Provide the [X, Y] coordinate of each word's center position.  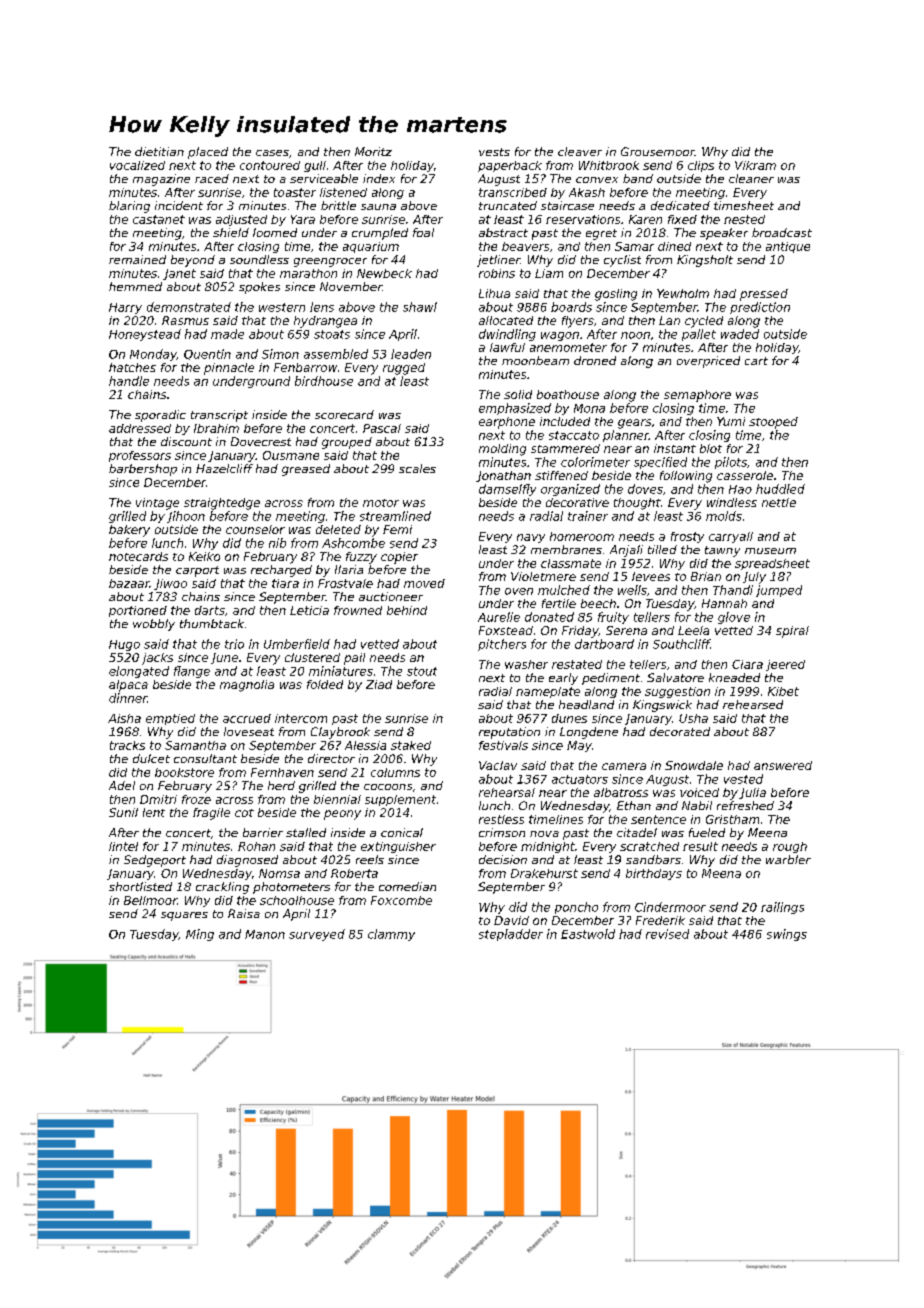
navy [531, 538]
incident [179, 205]
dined [674, 246]
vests [494, 152]
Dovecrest [261, 441]
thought [637, 504]
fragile [211, 814]
